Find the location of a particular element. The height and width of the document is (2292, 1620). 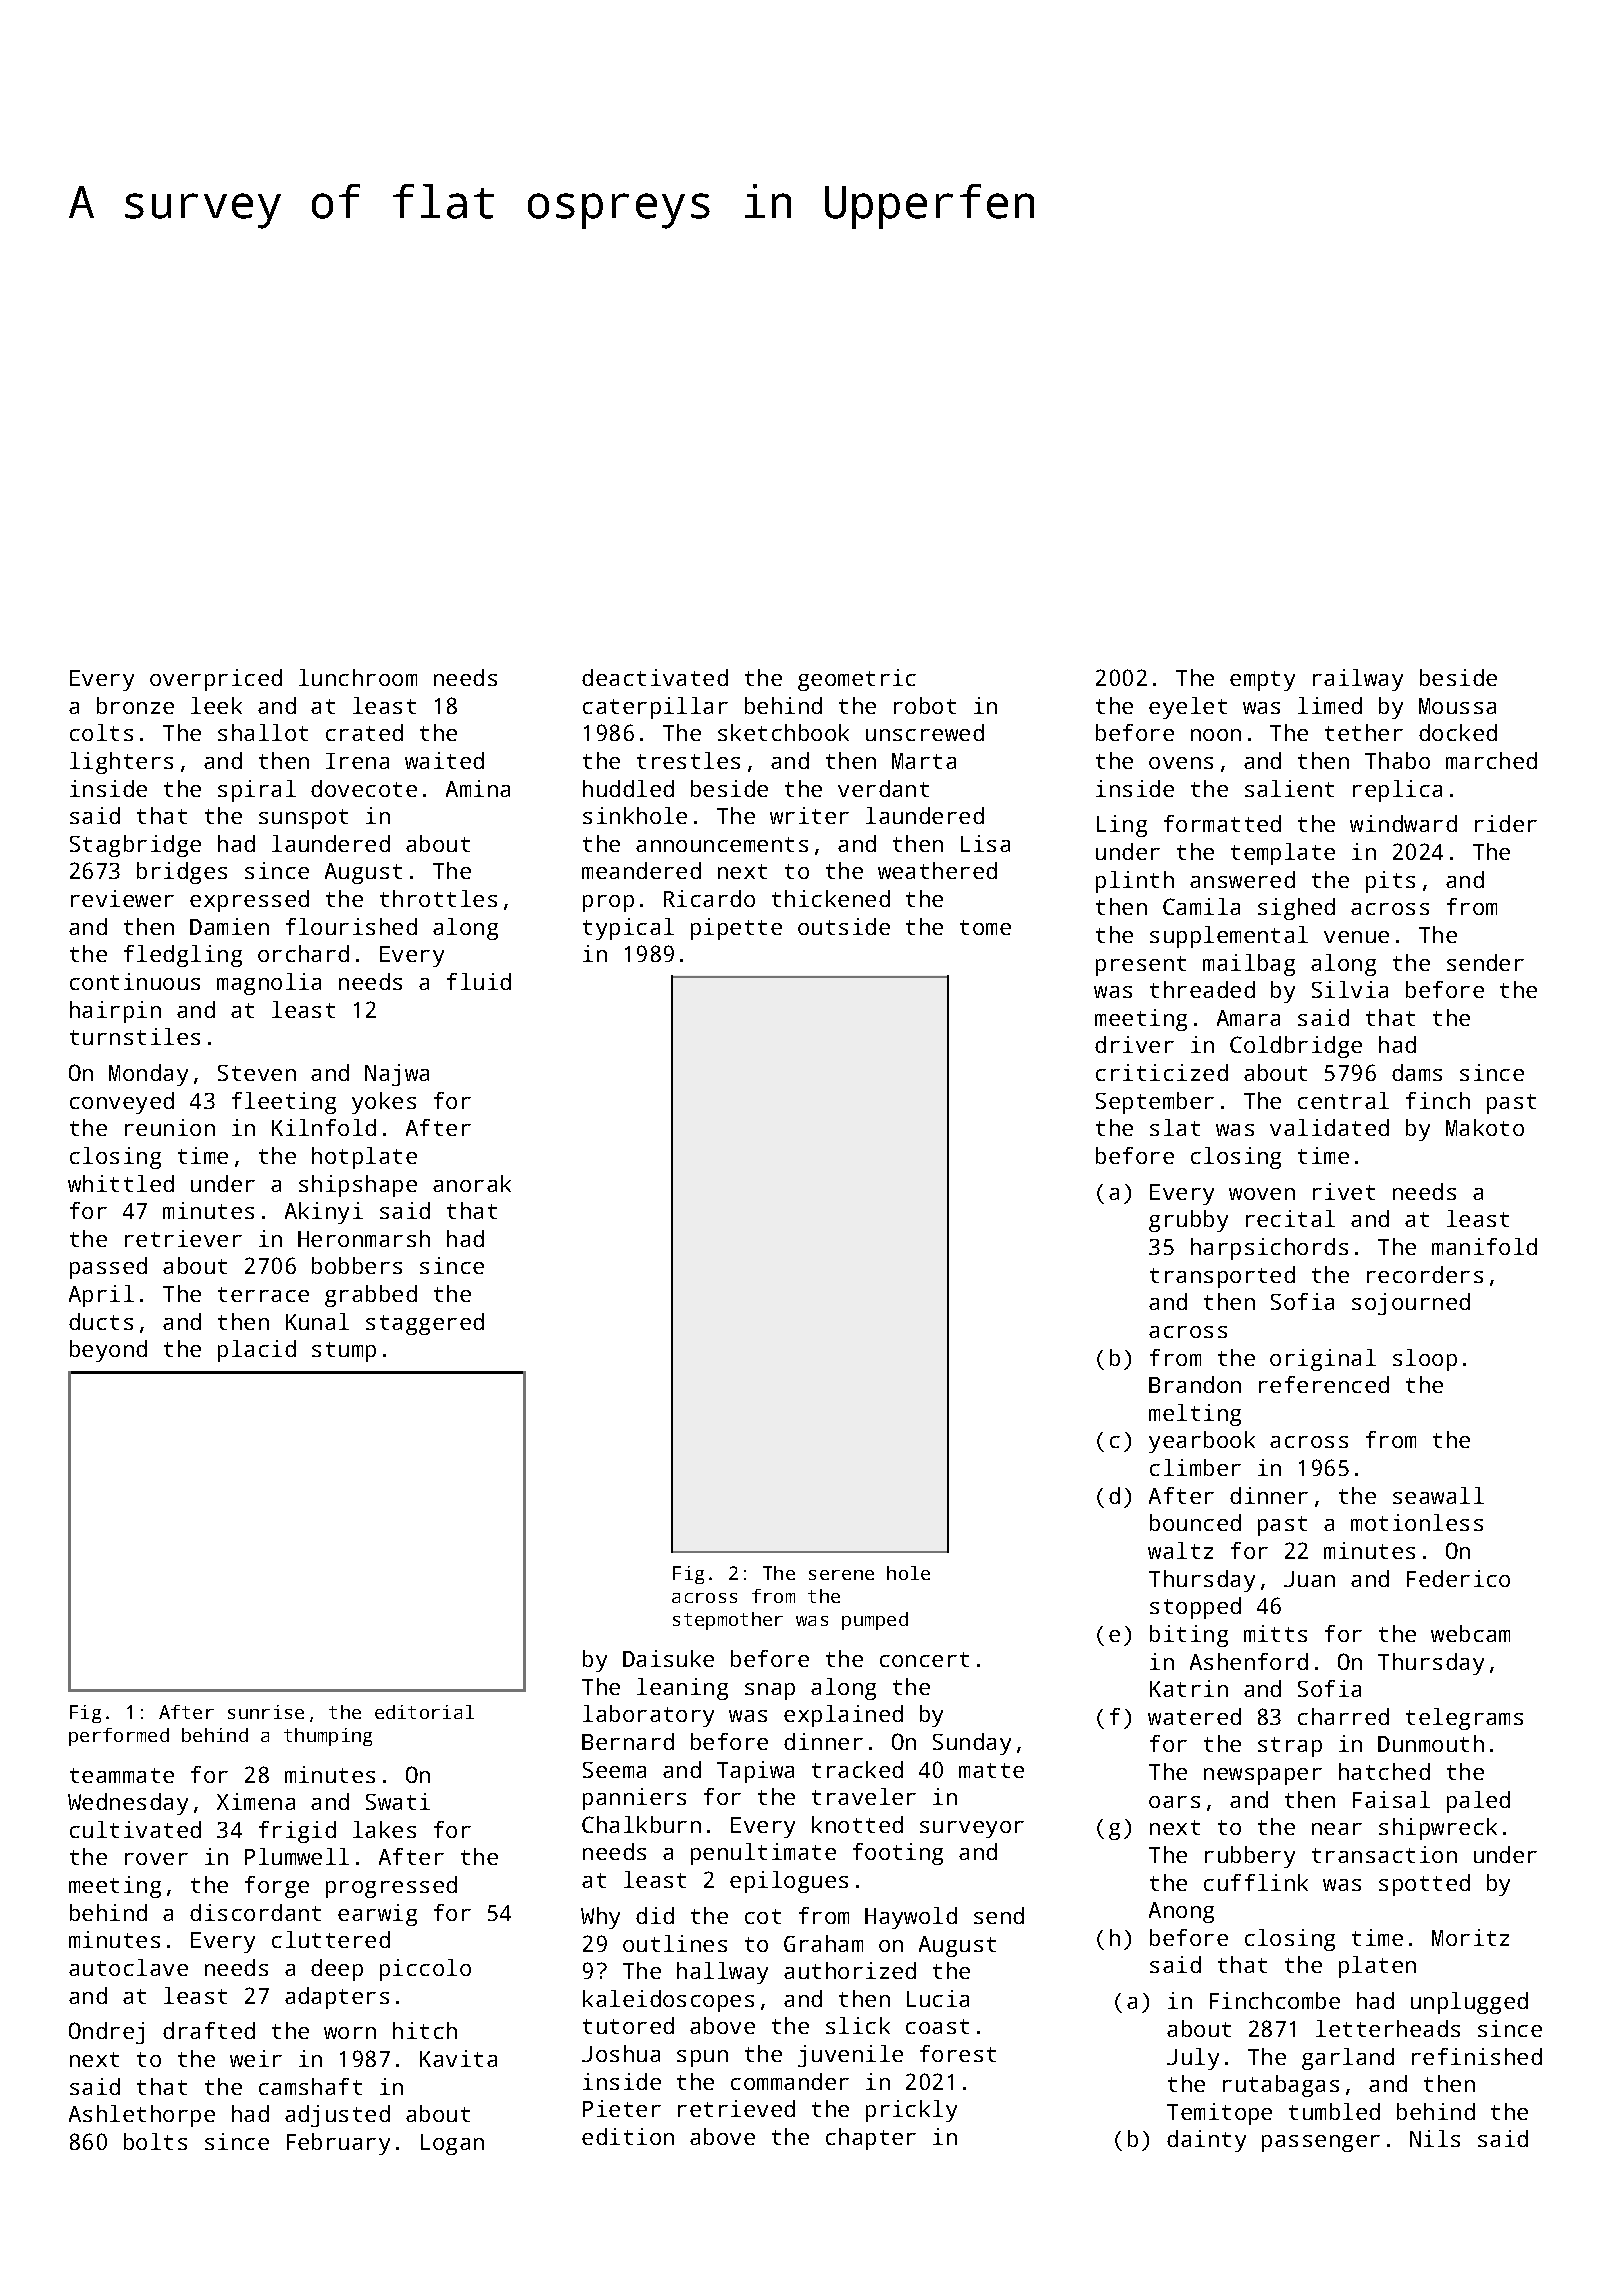

geometric is located at coordinates (857, 680).
